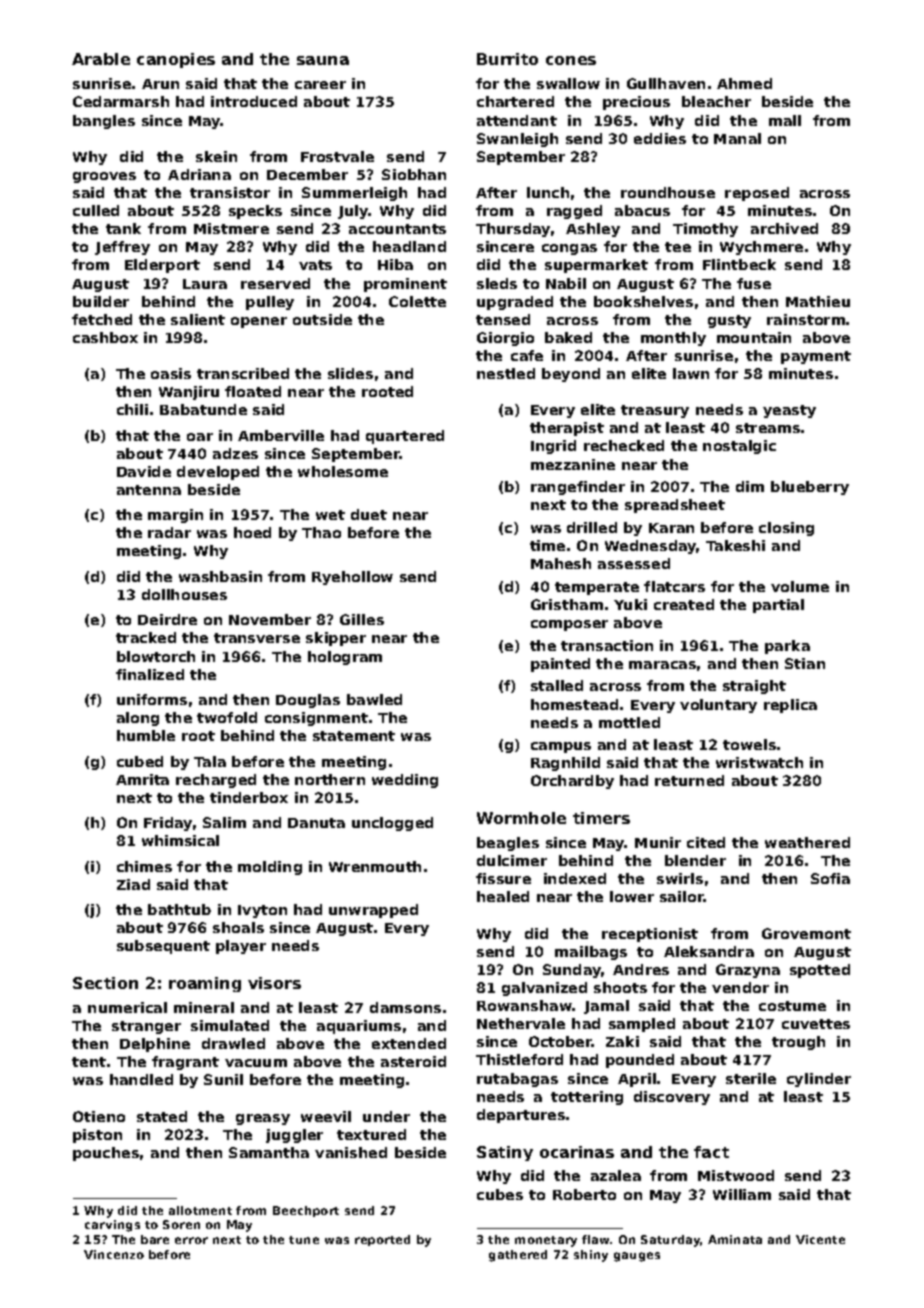 The height and width of the image is (1308, 924). I want to click on career, so click(320, 85).
